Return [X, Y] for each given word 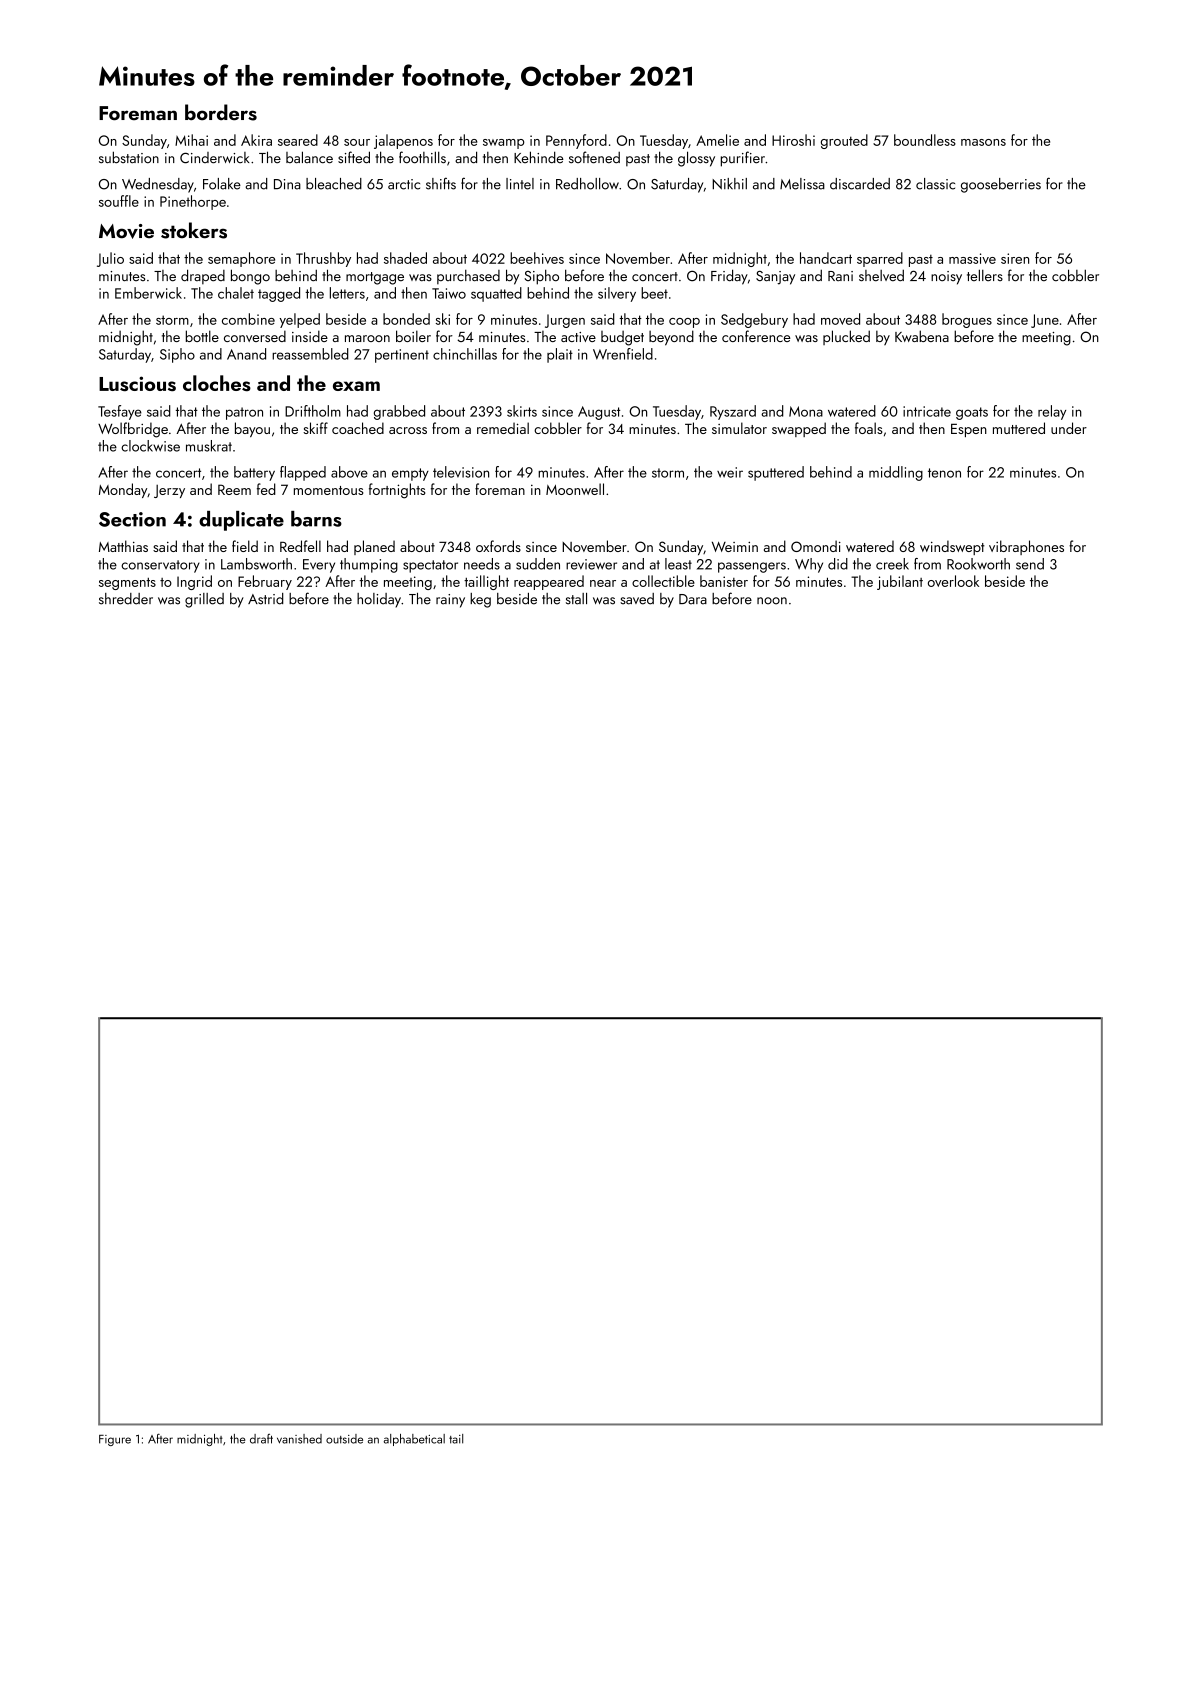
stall [576, 599]
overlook [953, 581]
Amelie [717, 140]
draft [261, 1439]
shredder [126, 599]
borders [221, 112]
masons [983, 142]
